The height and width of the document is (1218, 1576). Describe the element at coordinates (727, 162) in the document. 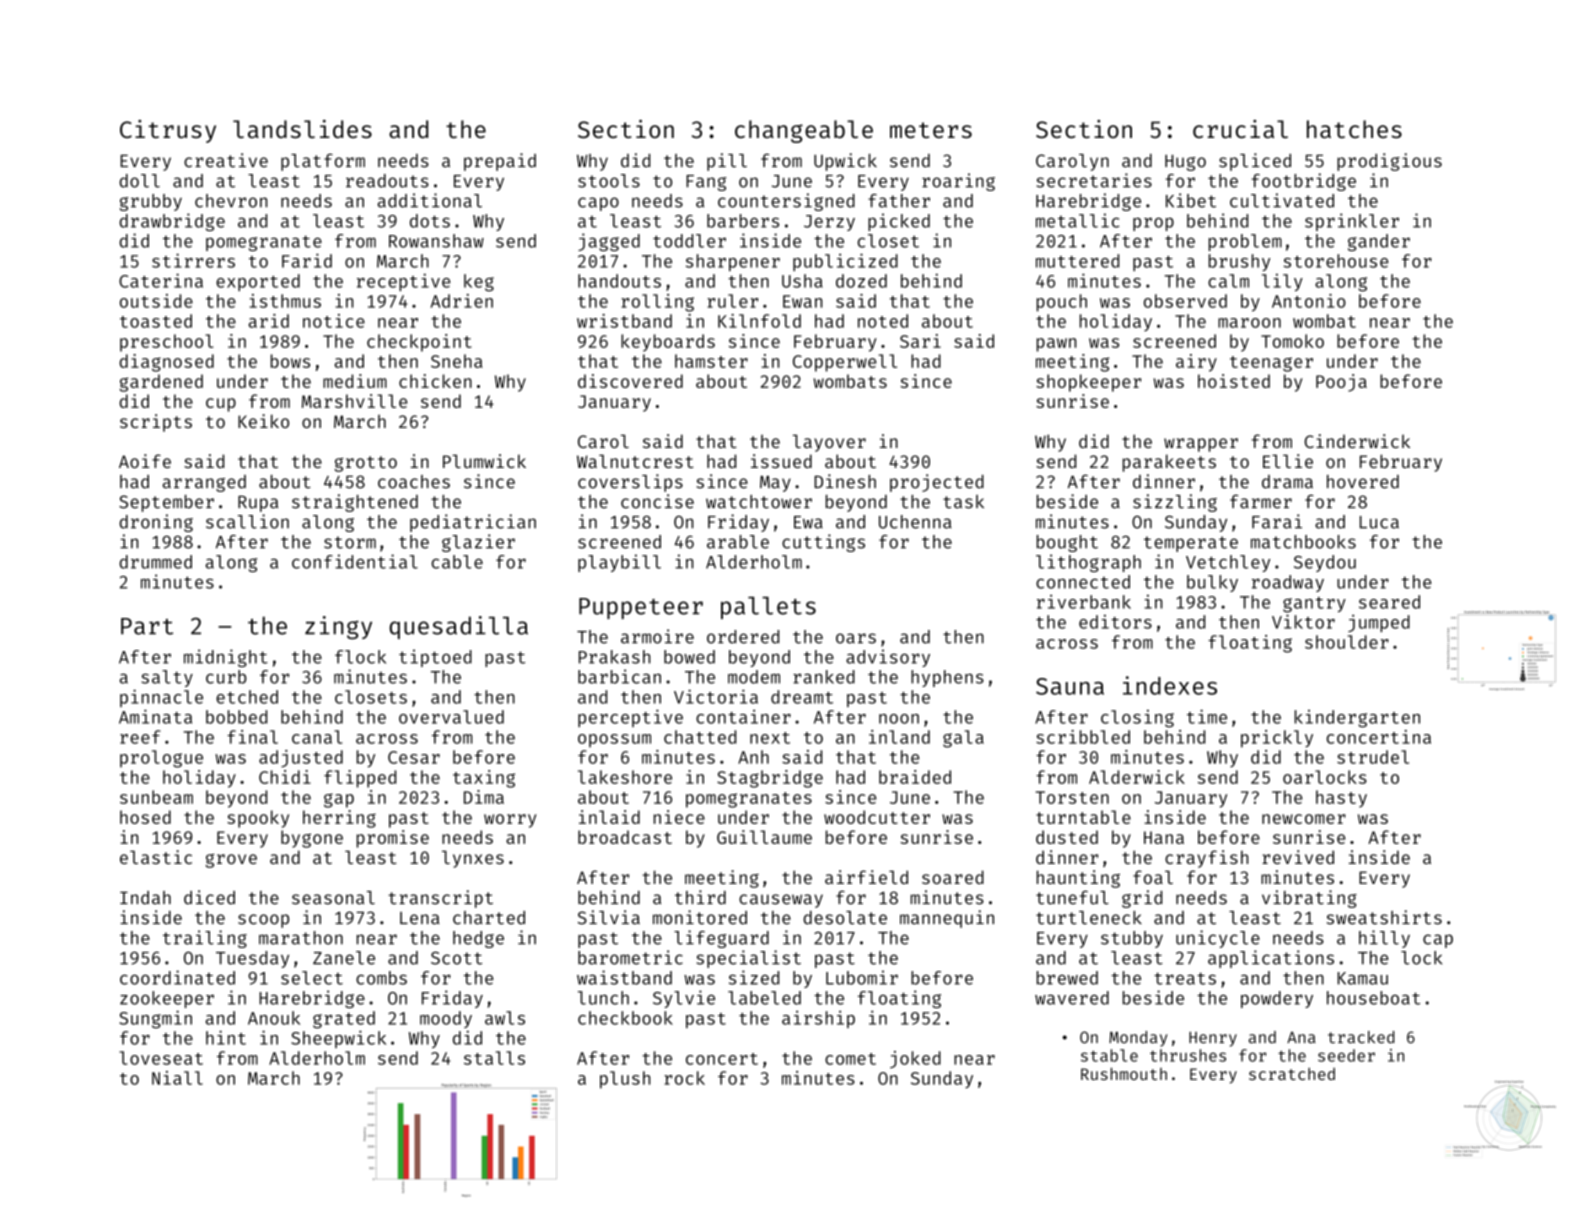

I see `pill` at that location.
